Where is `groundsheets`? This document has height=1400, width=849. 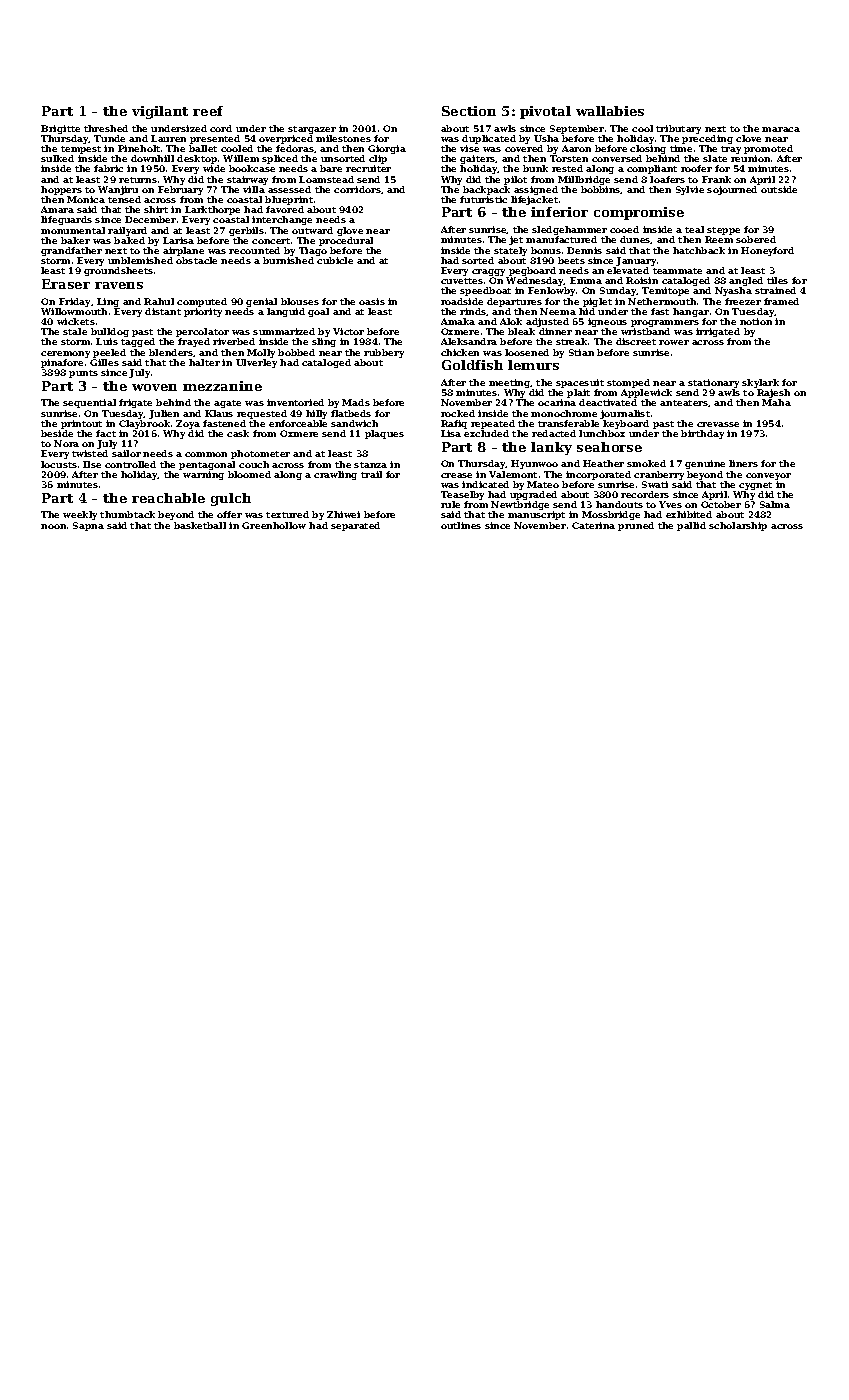
groundsheets is located at coordinates (118, 271).
